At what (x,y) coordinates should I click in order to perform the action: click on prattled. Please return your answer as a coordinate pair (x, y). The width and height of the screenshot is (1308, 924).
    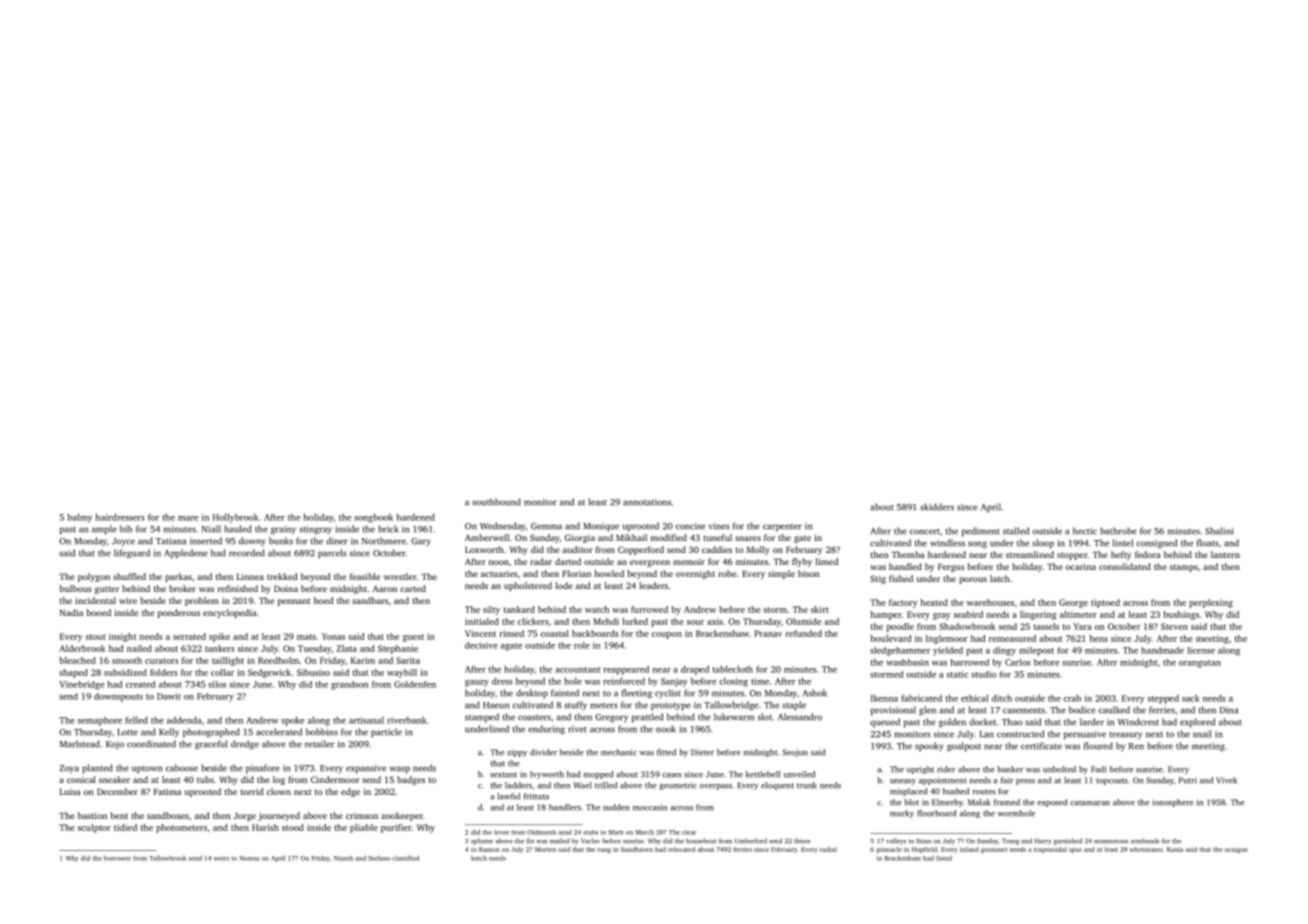
    Looking at the image, I should click on (647, 718).
